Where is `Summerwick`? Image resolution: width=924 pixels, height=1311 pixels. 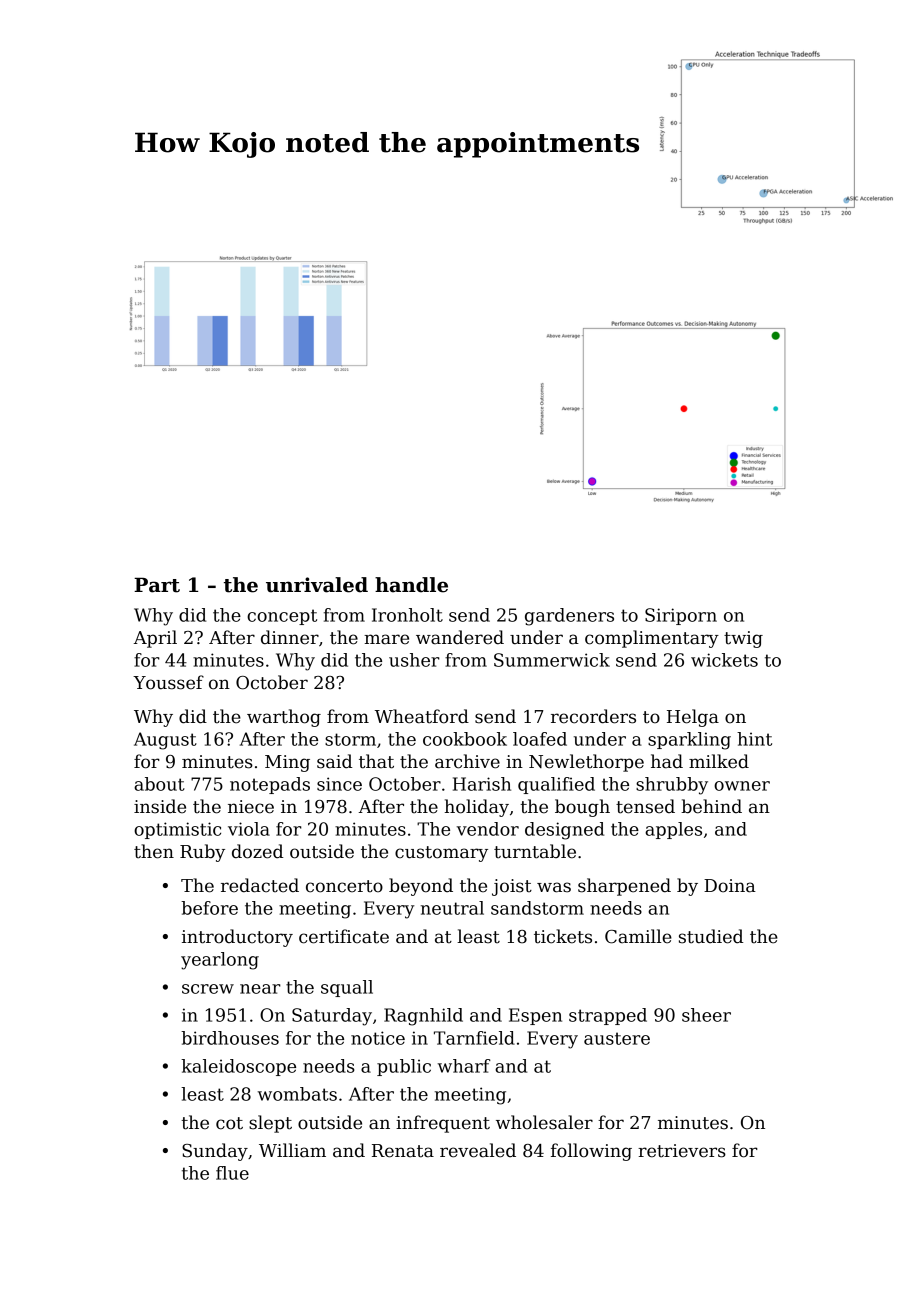 Summerwick is located at coordinates (552, 660).
